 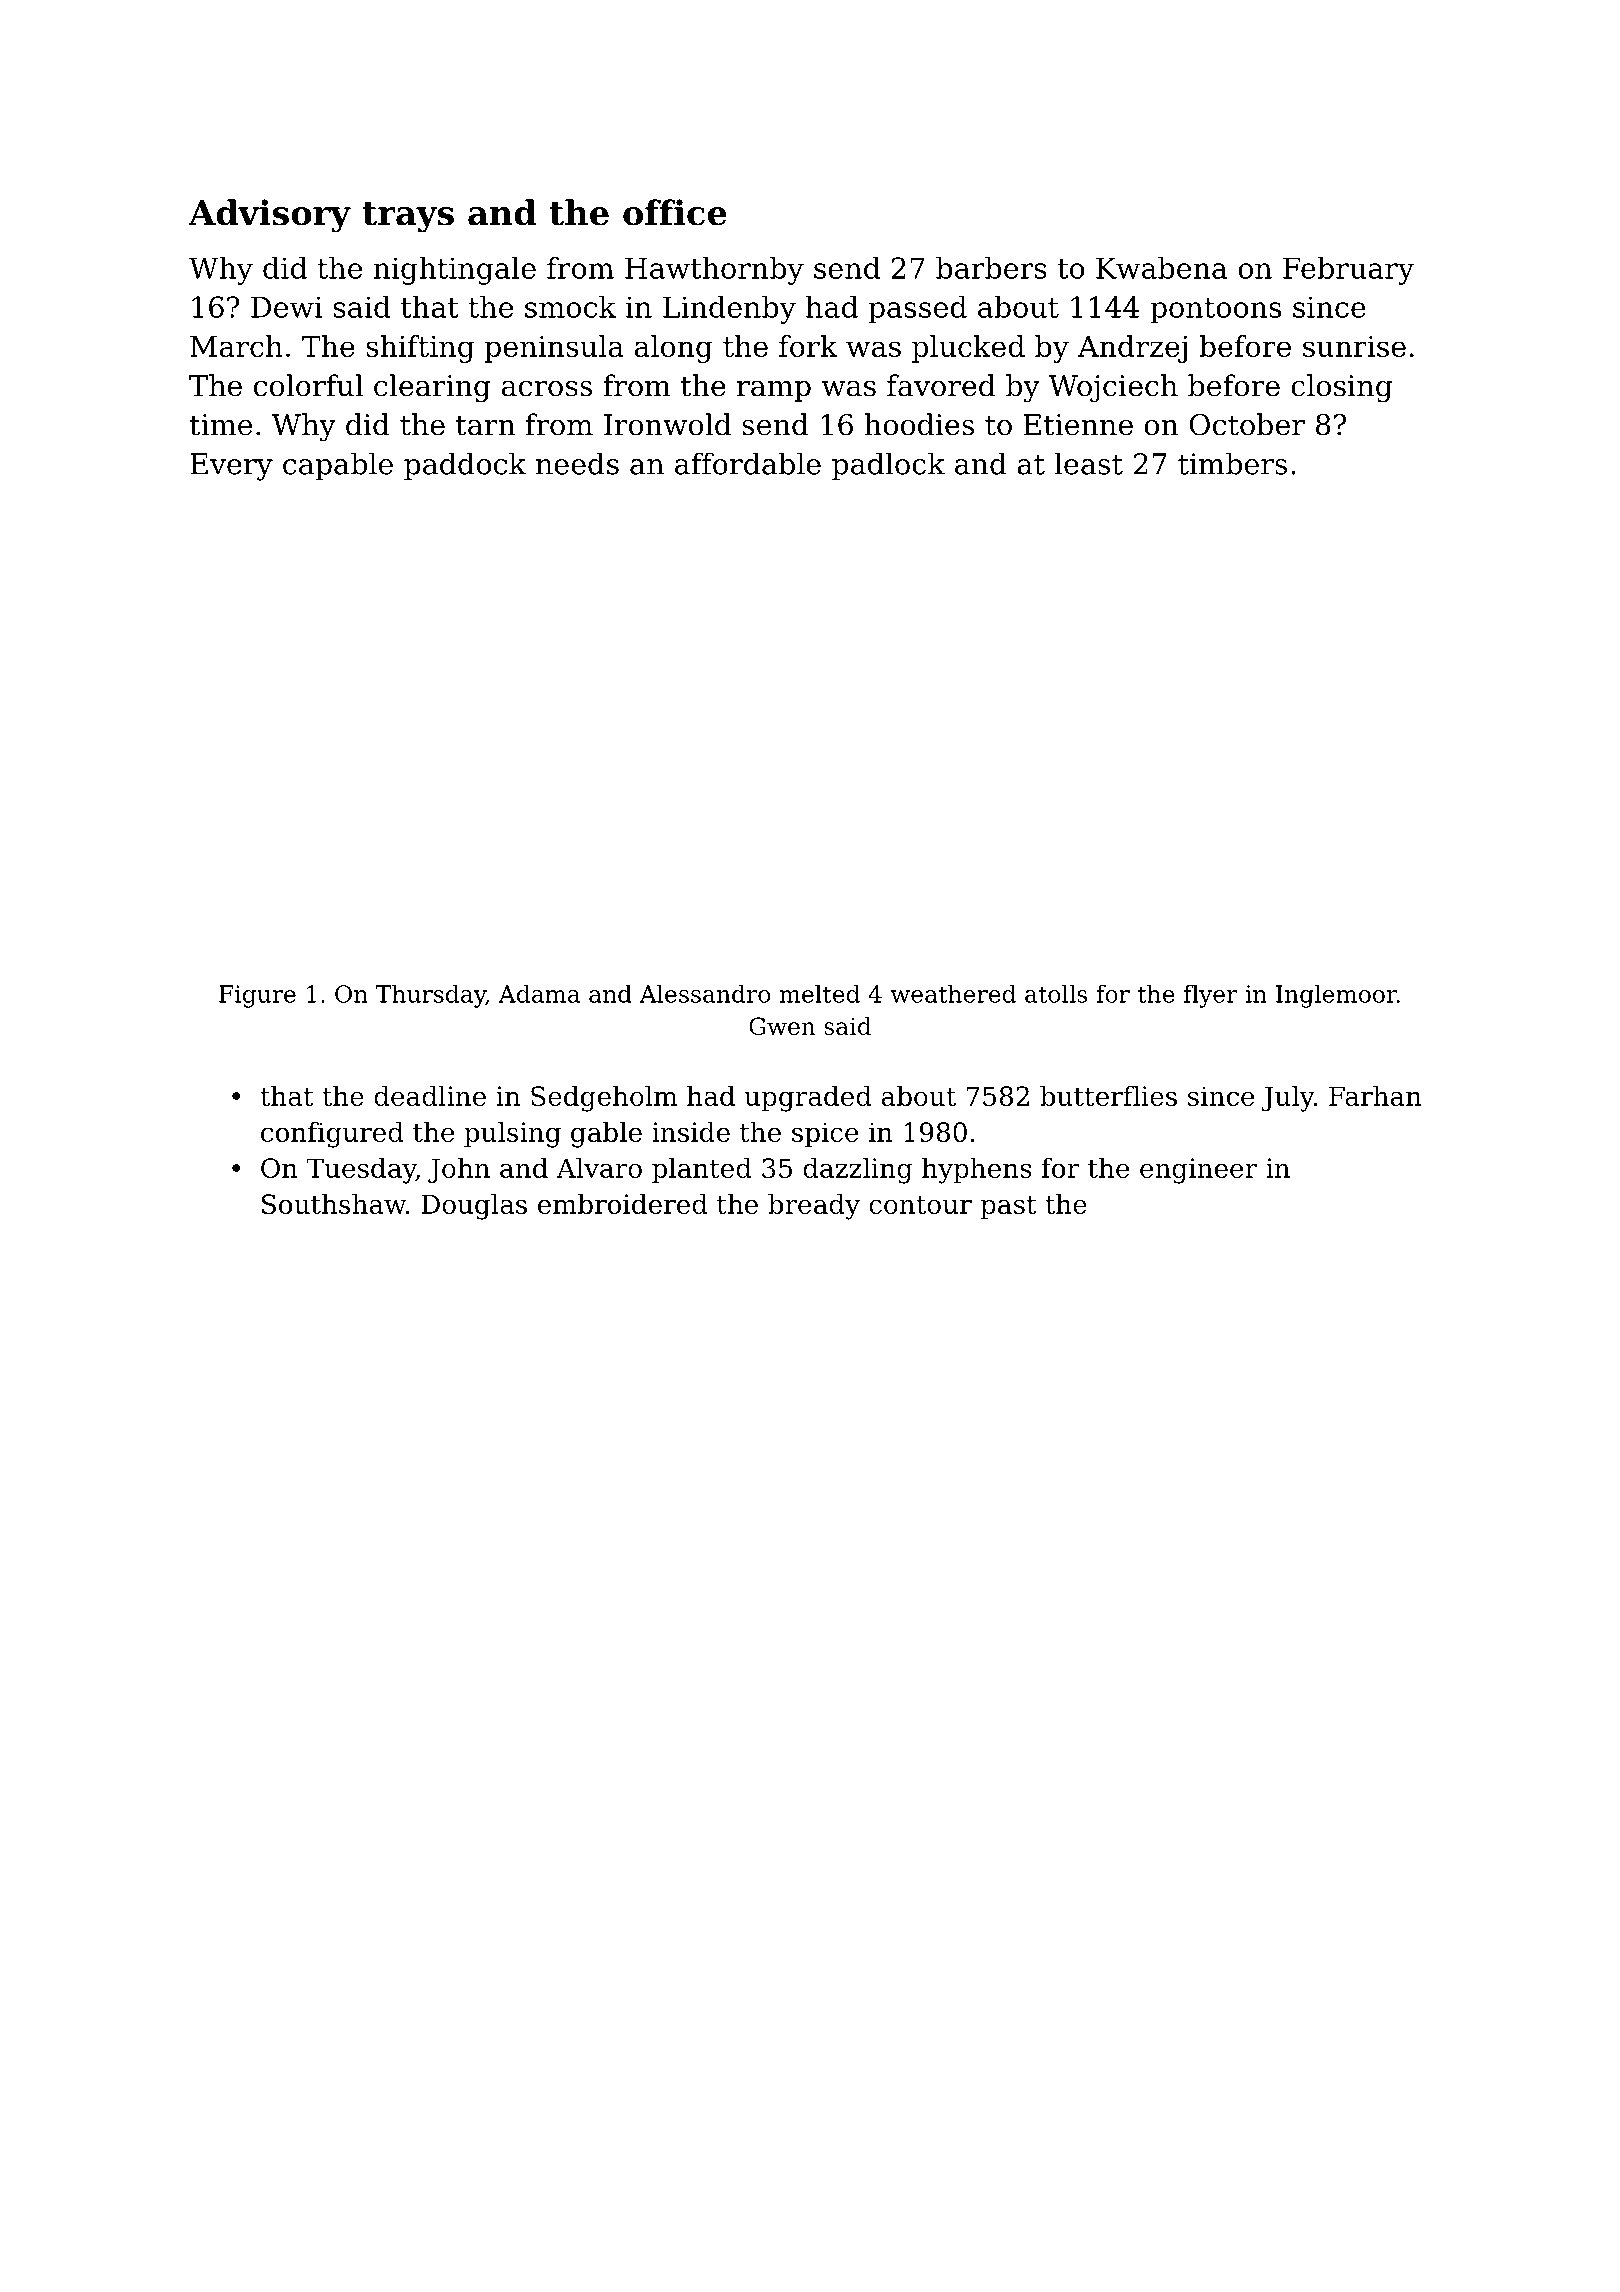 I want to click on Douglas, so click(x=474, y=1207).
